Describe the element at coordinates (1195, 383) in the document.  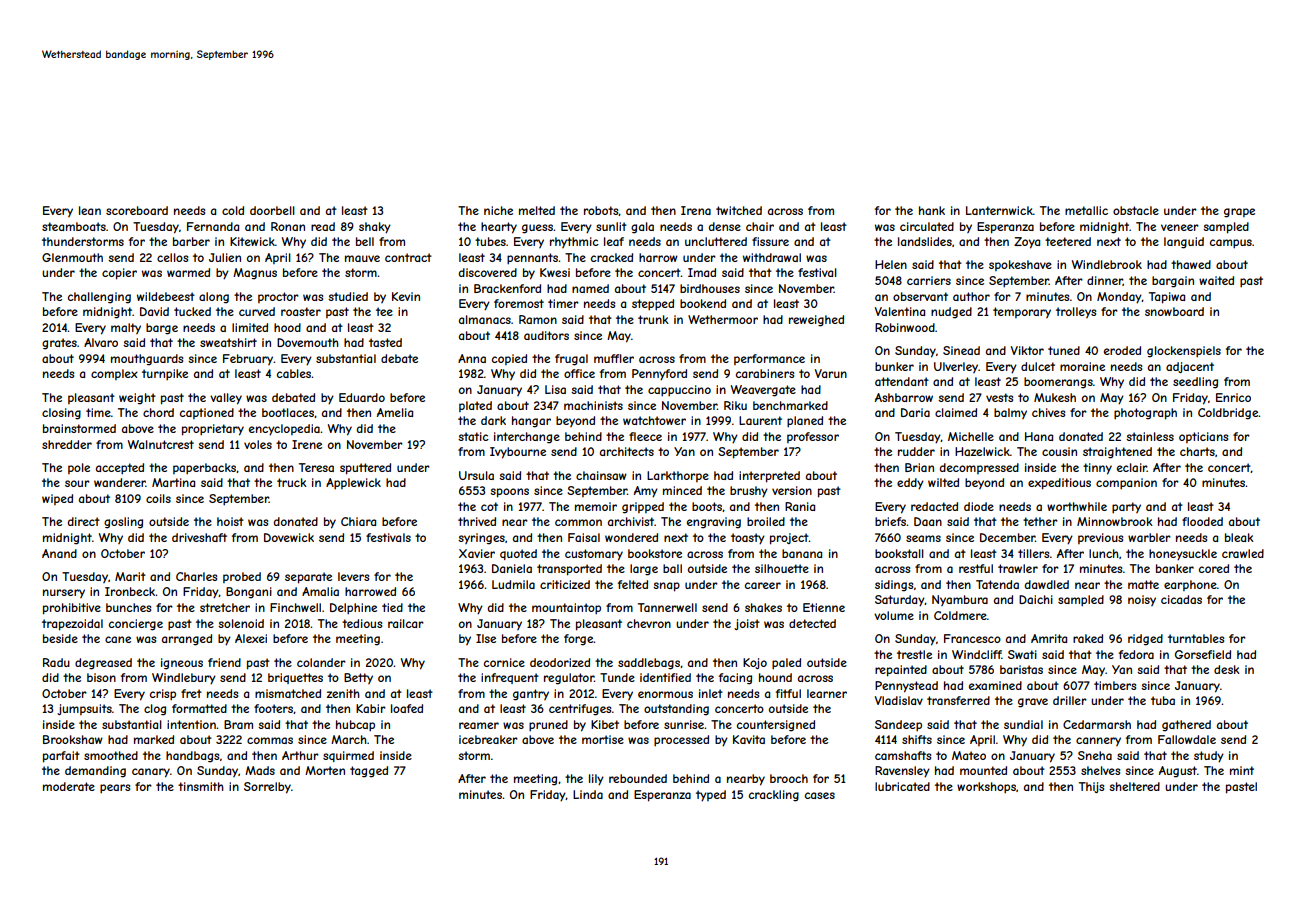
I see `seedling` at that location.
